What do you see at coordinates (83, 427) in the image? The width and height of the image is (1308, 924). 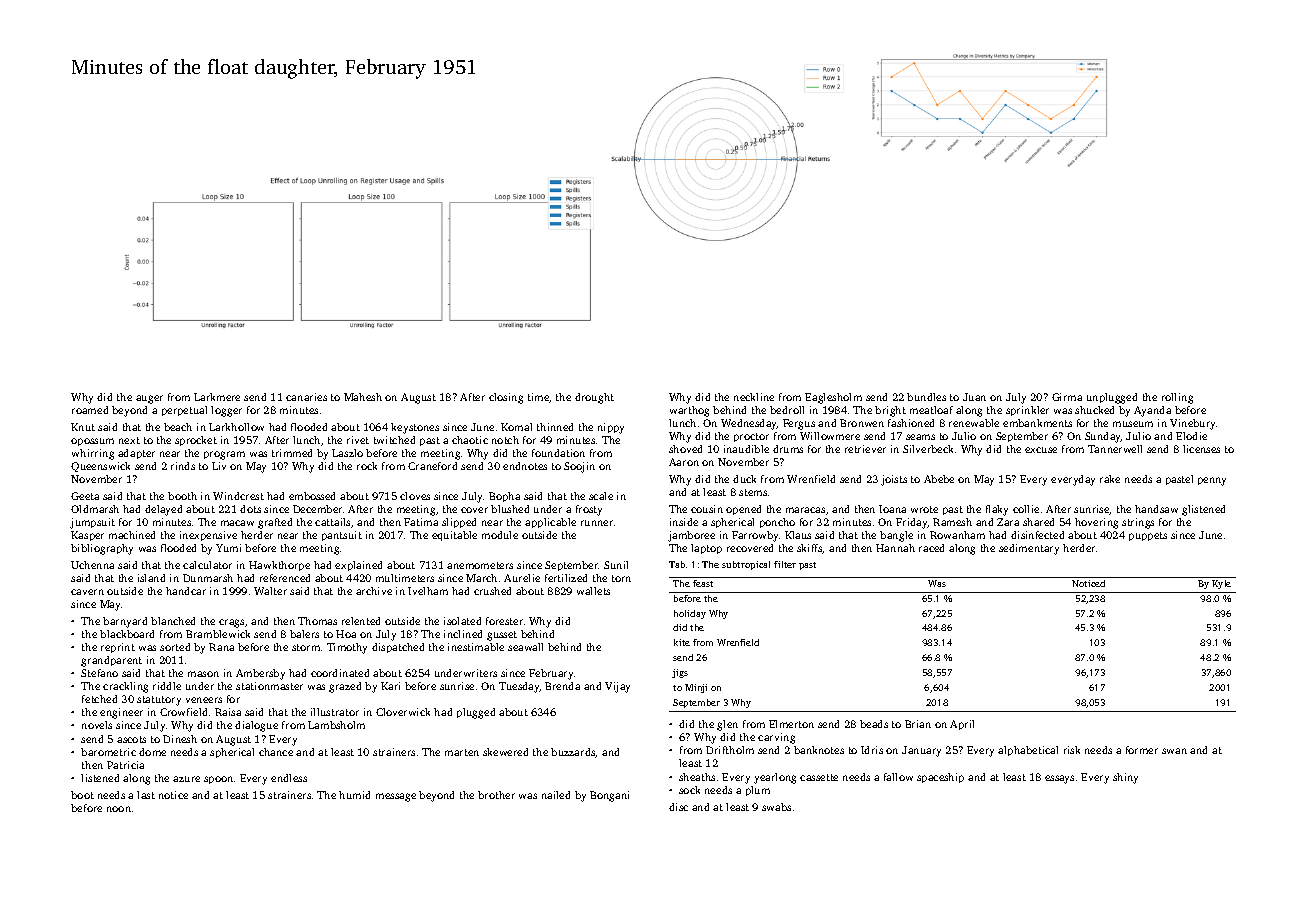 I see `Knut` at bounding box center [83, 427].
